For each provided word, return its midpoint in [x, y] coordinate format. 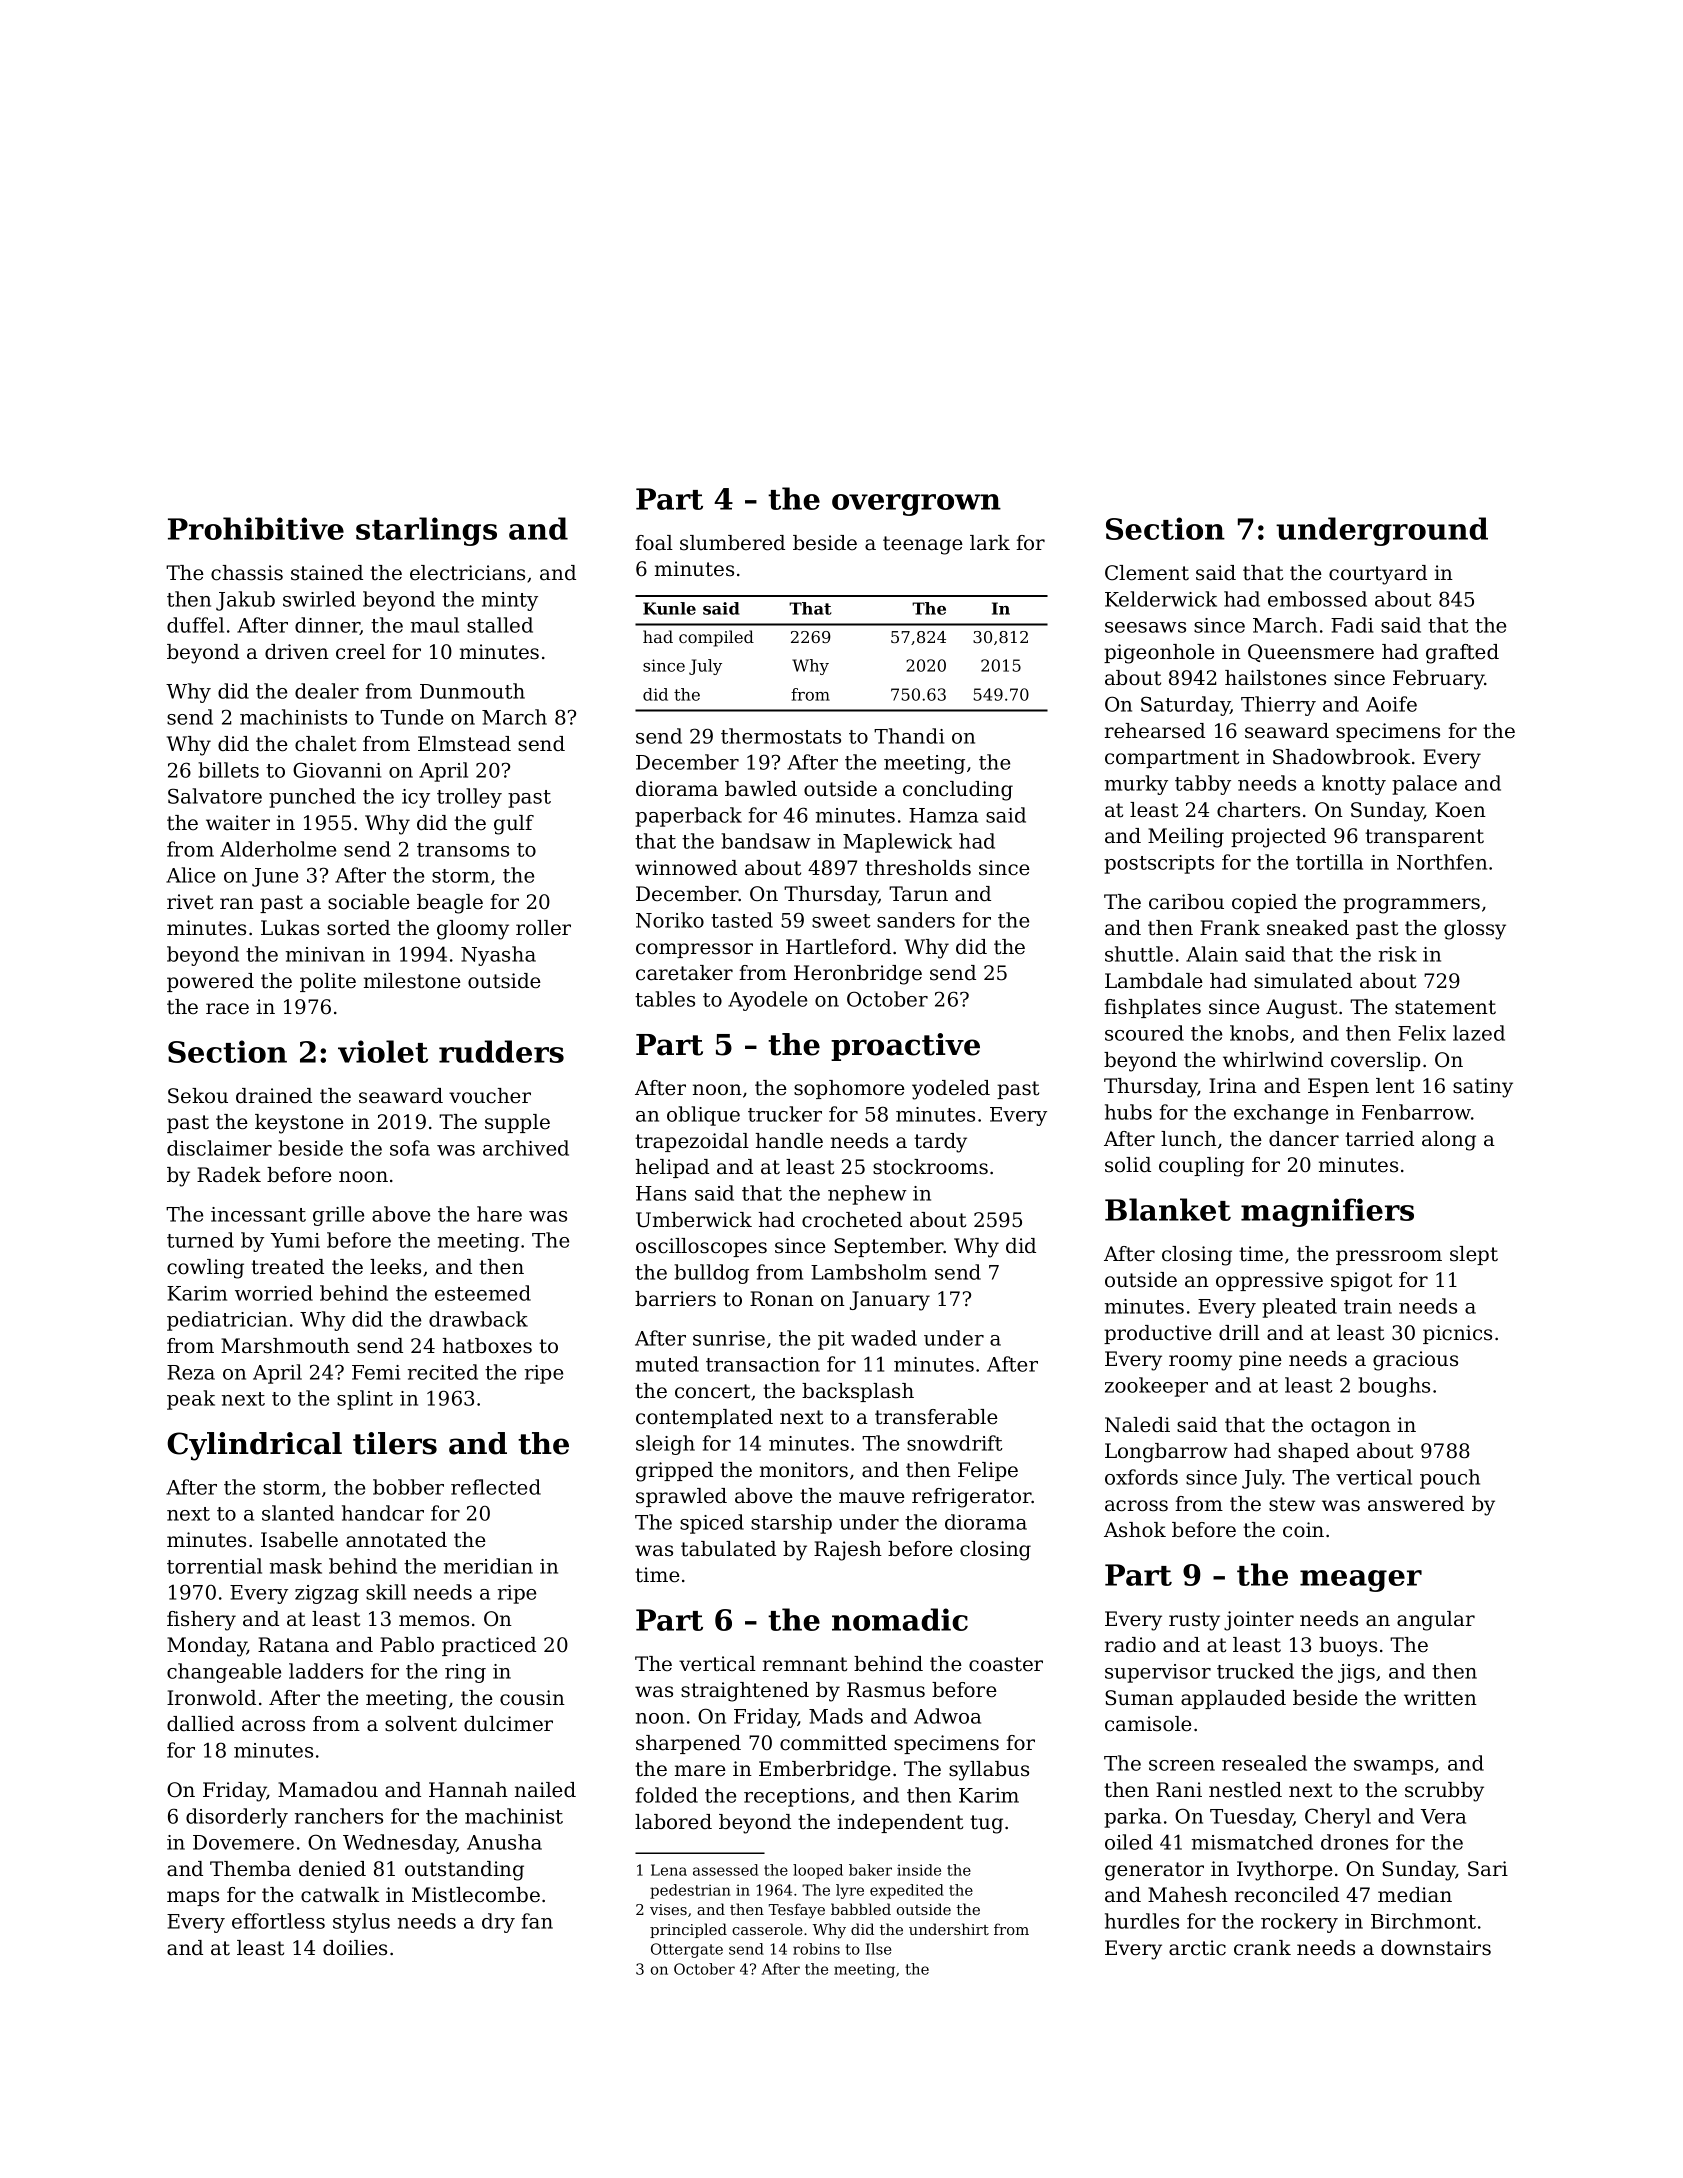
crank [1262, 1948]
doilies [355, 1948]
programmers [1411, 906]
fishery [201, 1621]
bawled [761, 789]
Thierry [1278, 706]
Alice [190, 875]
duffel [195, 625]
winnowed [686, 868]
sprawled [681, 1497]
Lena [669, 1870]
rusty [1194, 1621]
